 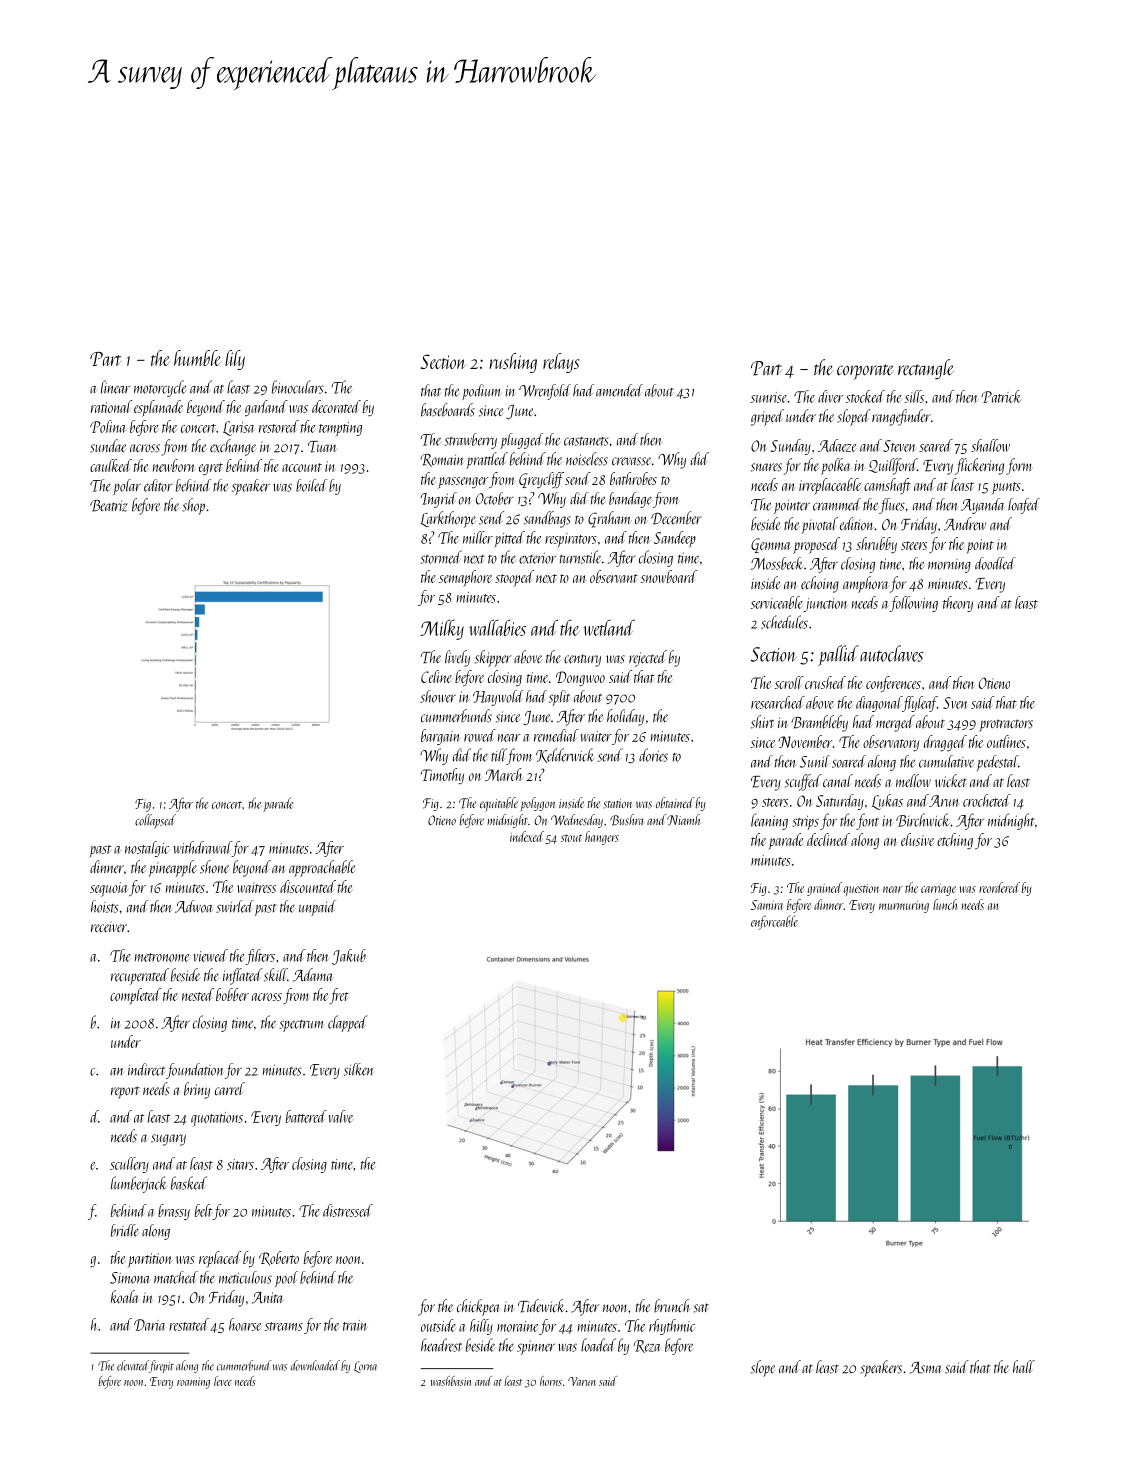 What do you see at coordinates (926, 1368) in the page?
I see `Asma` at bounding box center [926, 1368].
